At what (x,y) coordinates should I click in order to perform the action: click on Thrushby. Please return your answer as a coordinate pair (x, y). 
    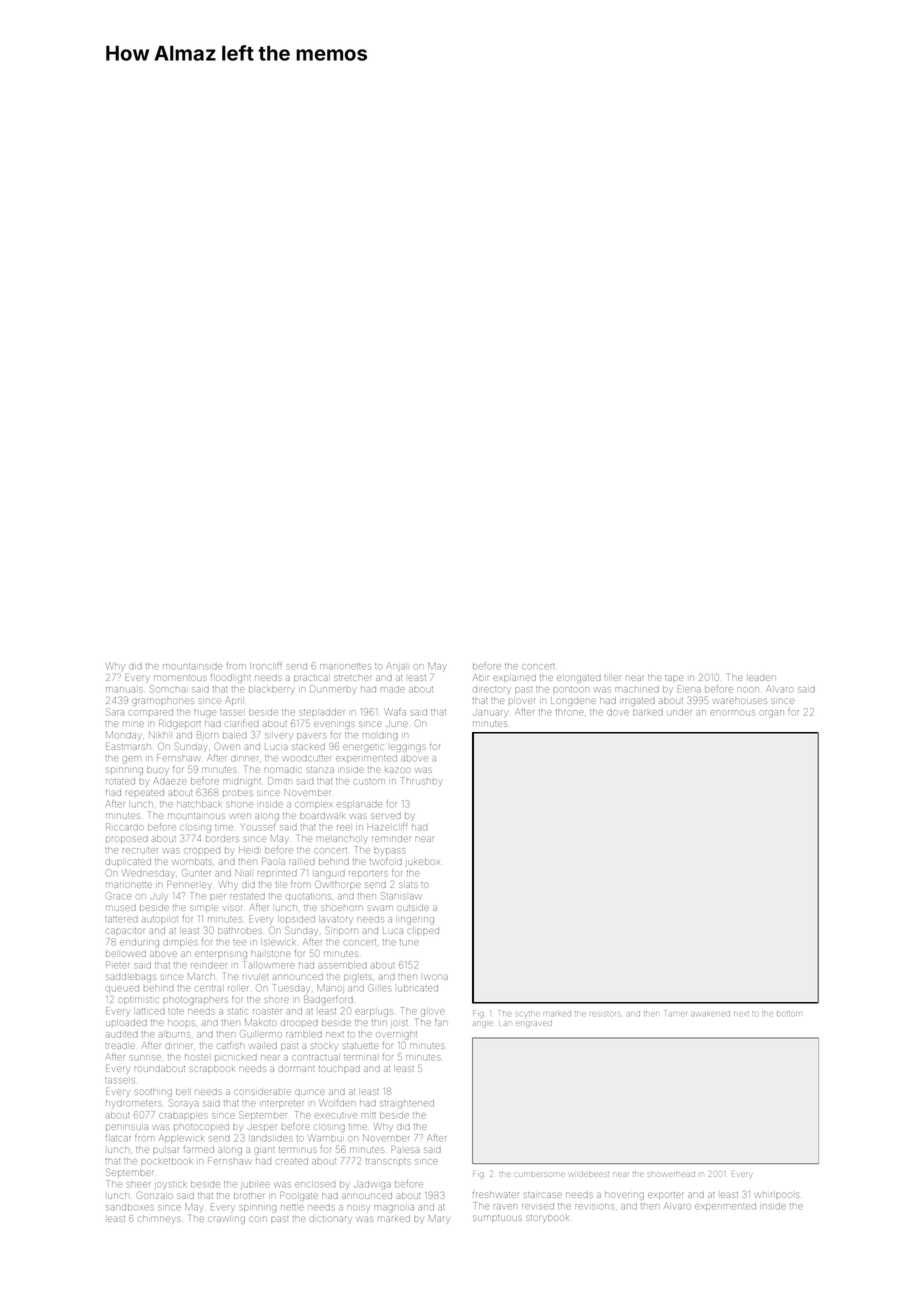
    Looking at the image, I should click on (421, 781).
